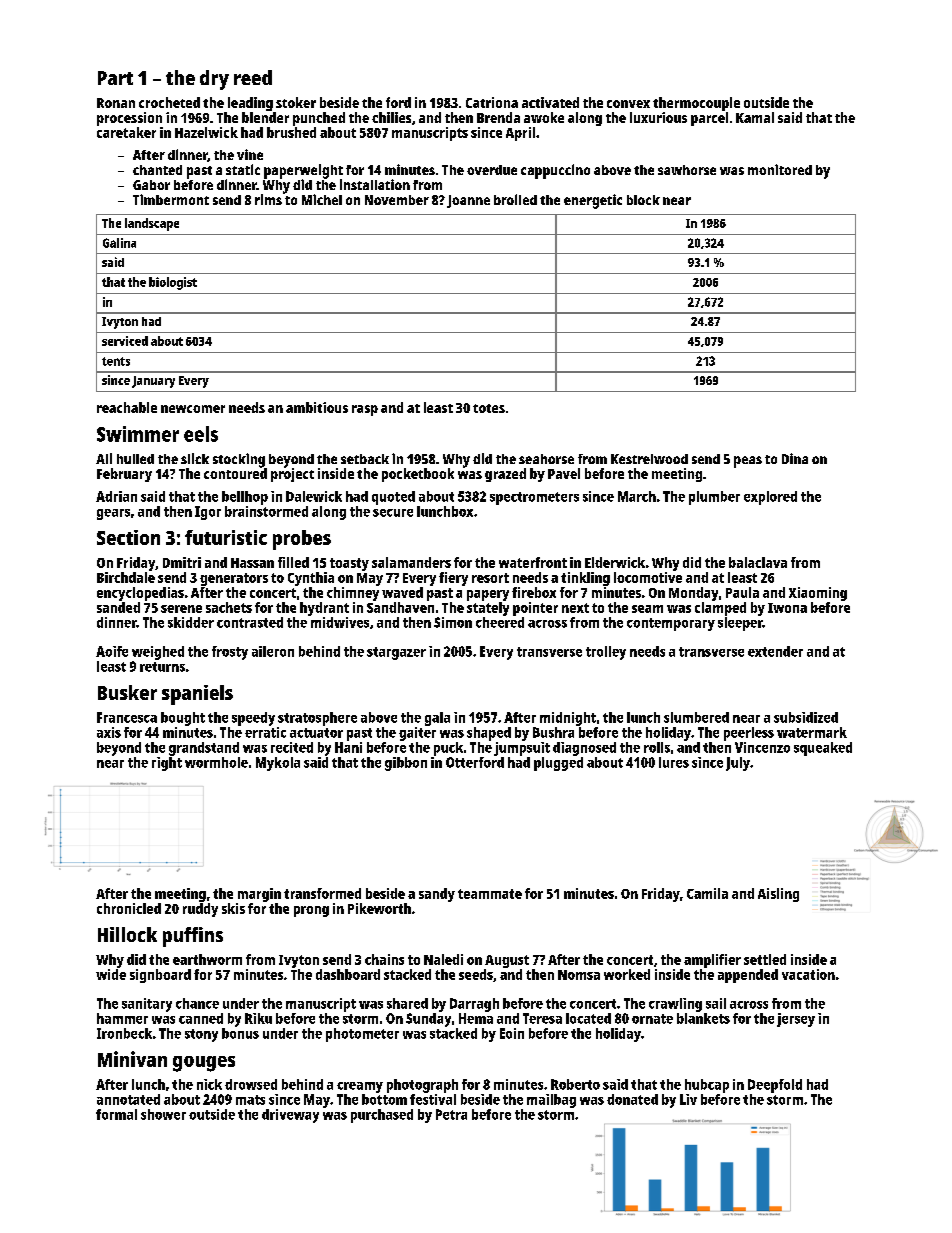 The image size is (952, 1233). I want to click on Iwona, so click(787, 608).
